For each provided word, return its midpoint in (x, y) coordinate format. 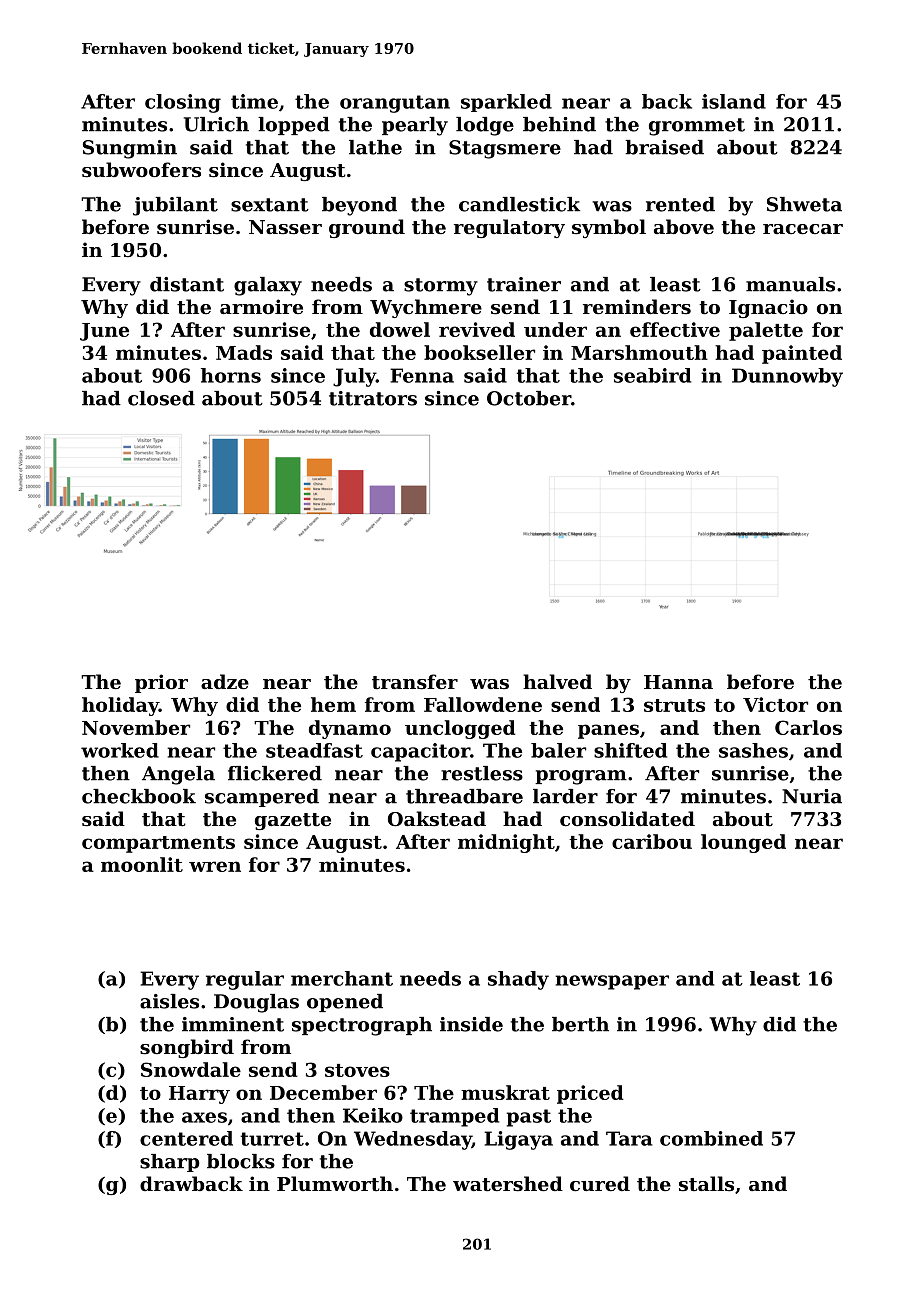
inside (471, 1024)
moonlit (142, 864)
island (734, 101)
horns (231, 375)
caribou (652, 841)
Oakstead (437, 818)
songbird (187, 1048)
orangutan (395, 104)
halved (557, 681)
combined (711, 1138)
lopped (294, 126)
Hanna (678, 682)
